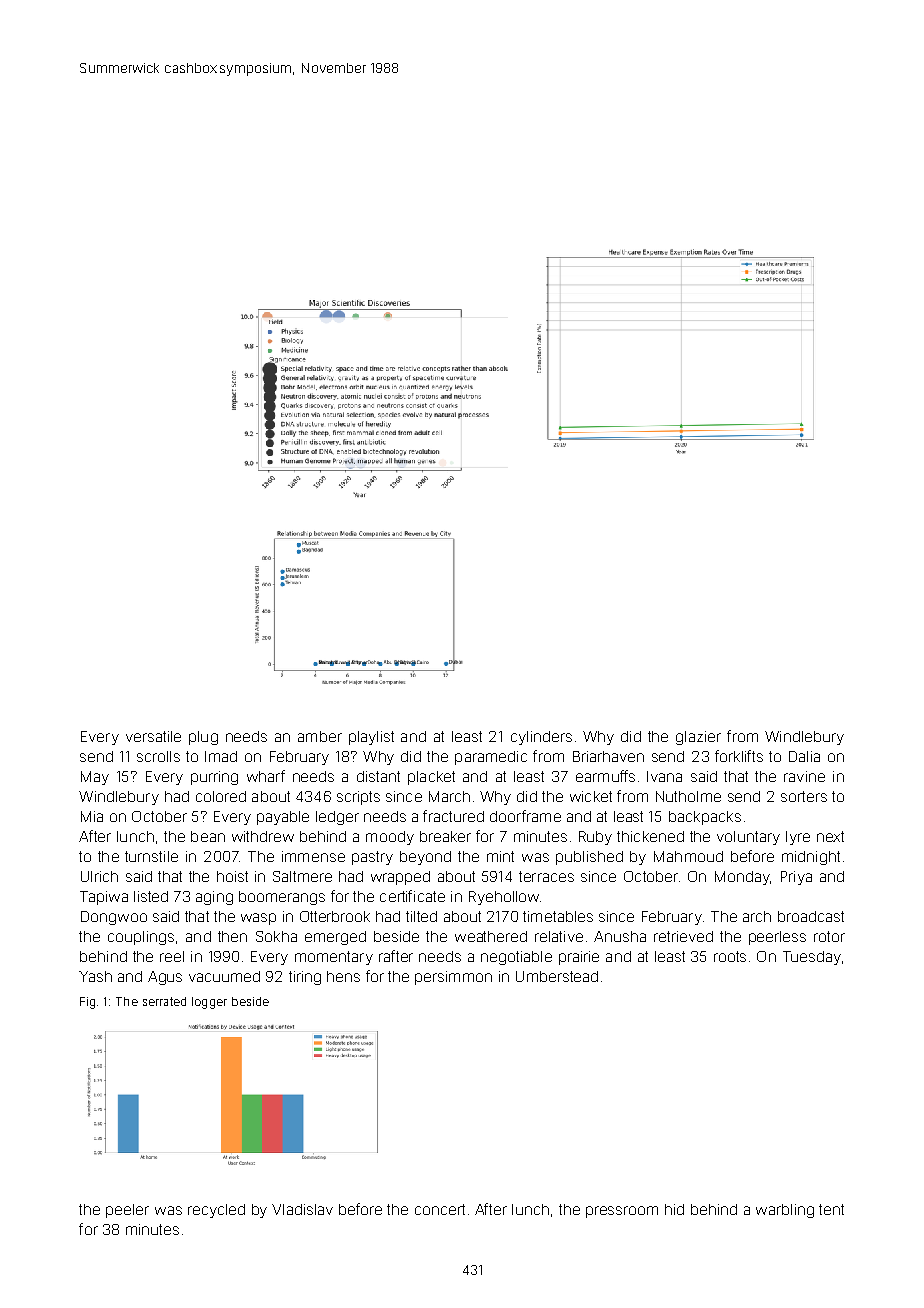 Image resolution: width=924 pixels, height=1308 pixels. What do you see at coordinates (500, 856) in the page?
I see `mint` at bounding box center [500, 856].
